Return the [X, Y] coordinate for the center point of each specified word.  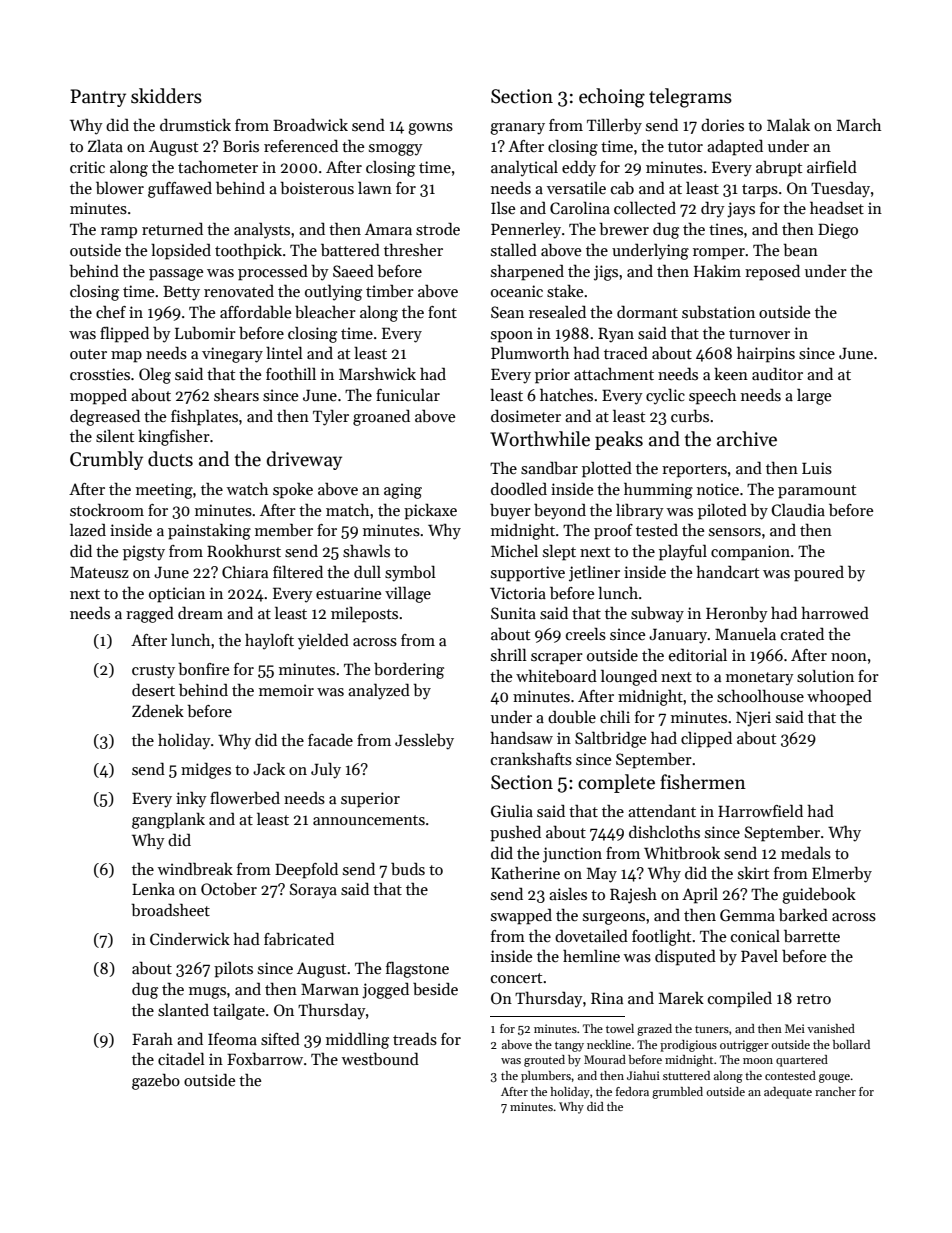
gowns [430, 129]
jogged [385, 990]
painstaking [209, 532]
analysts [262, 231]
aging [403, 491]
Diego [838, 231]
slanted [183, 1010]
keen [731, 374]
